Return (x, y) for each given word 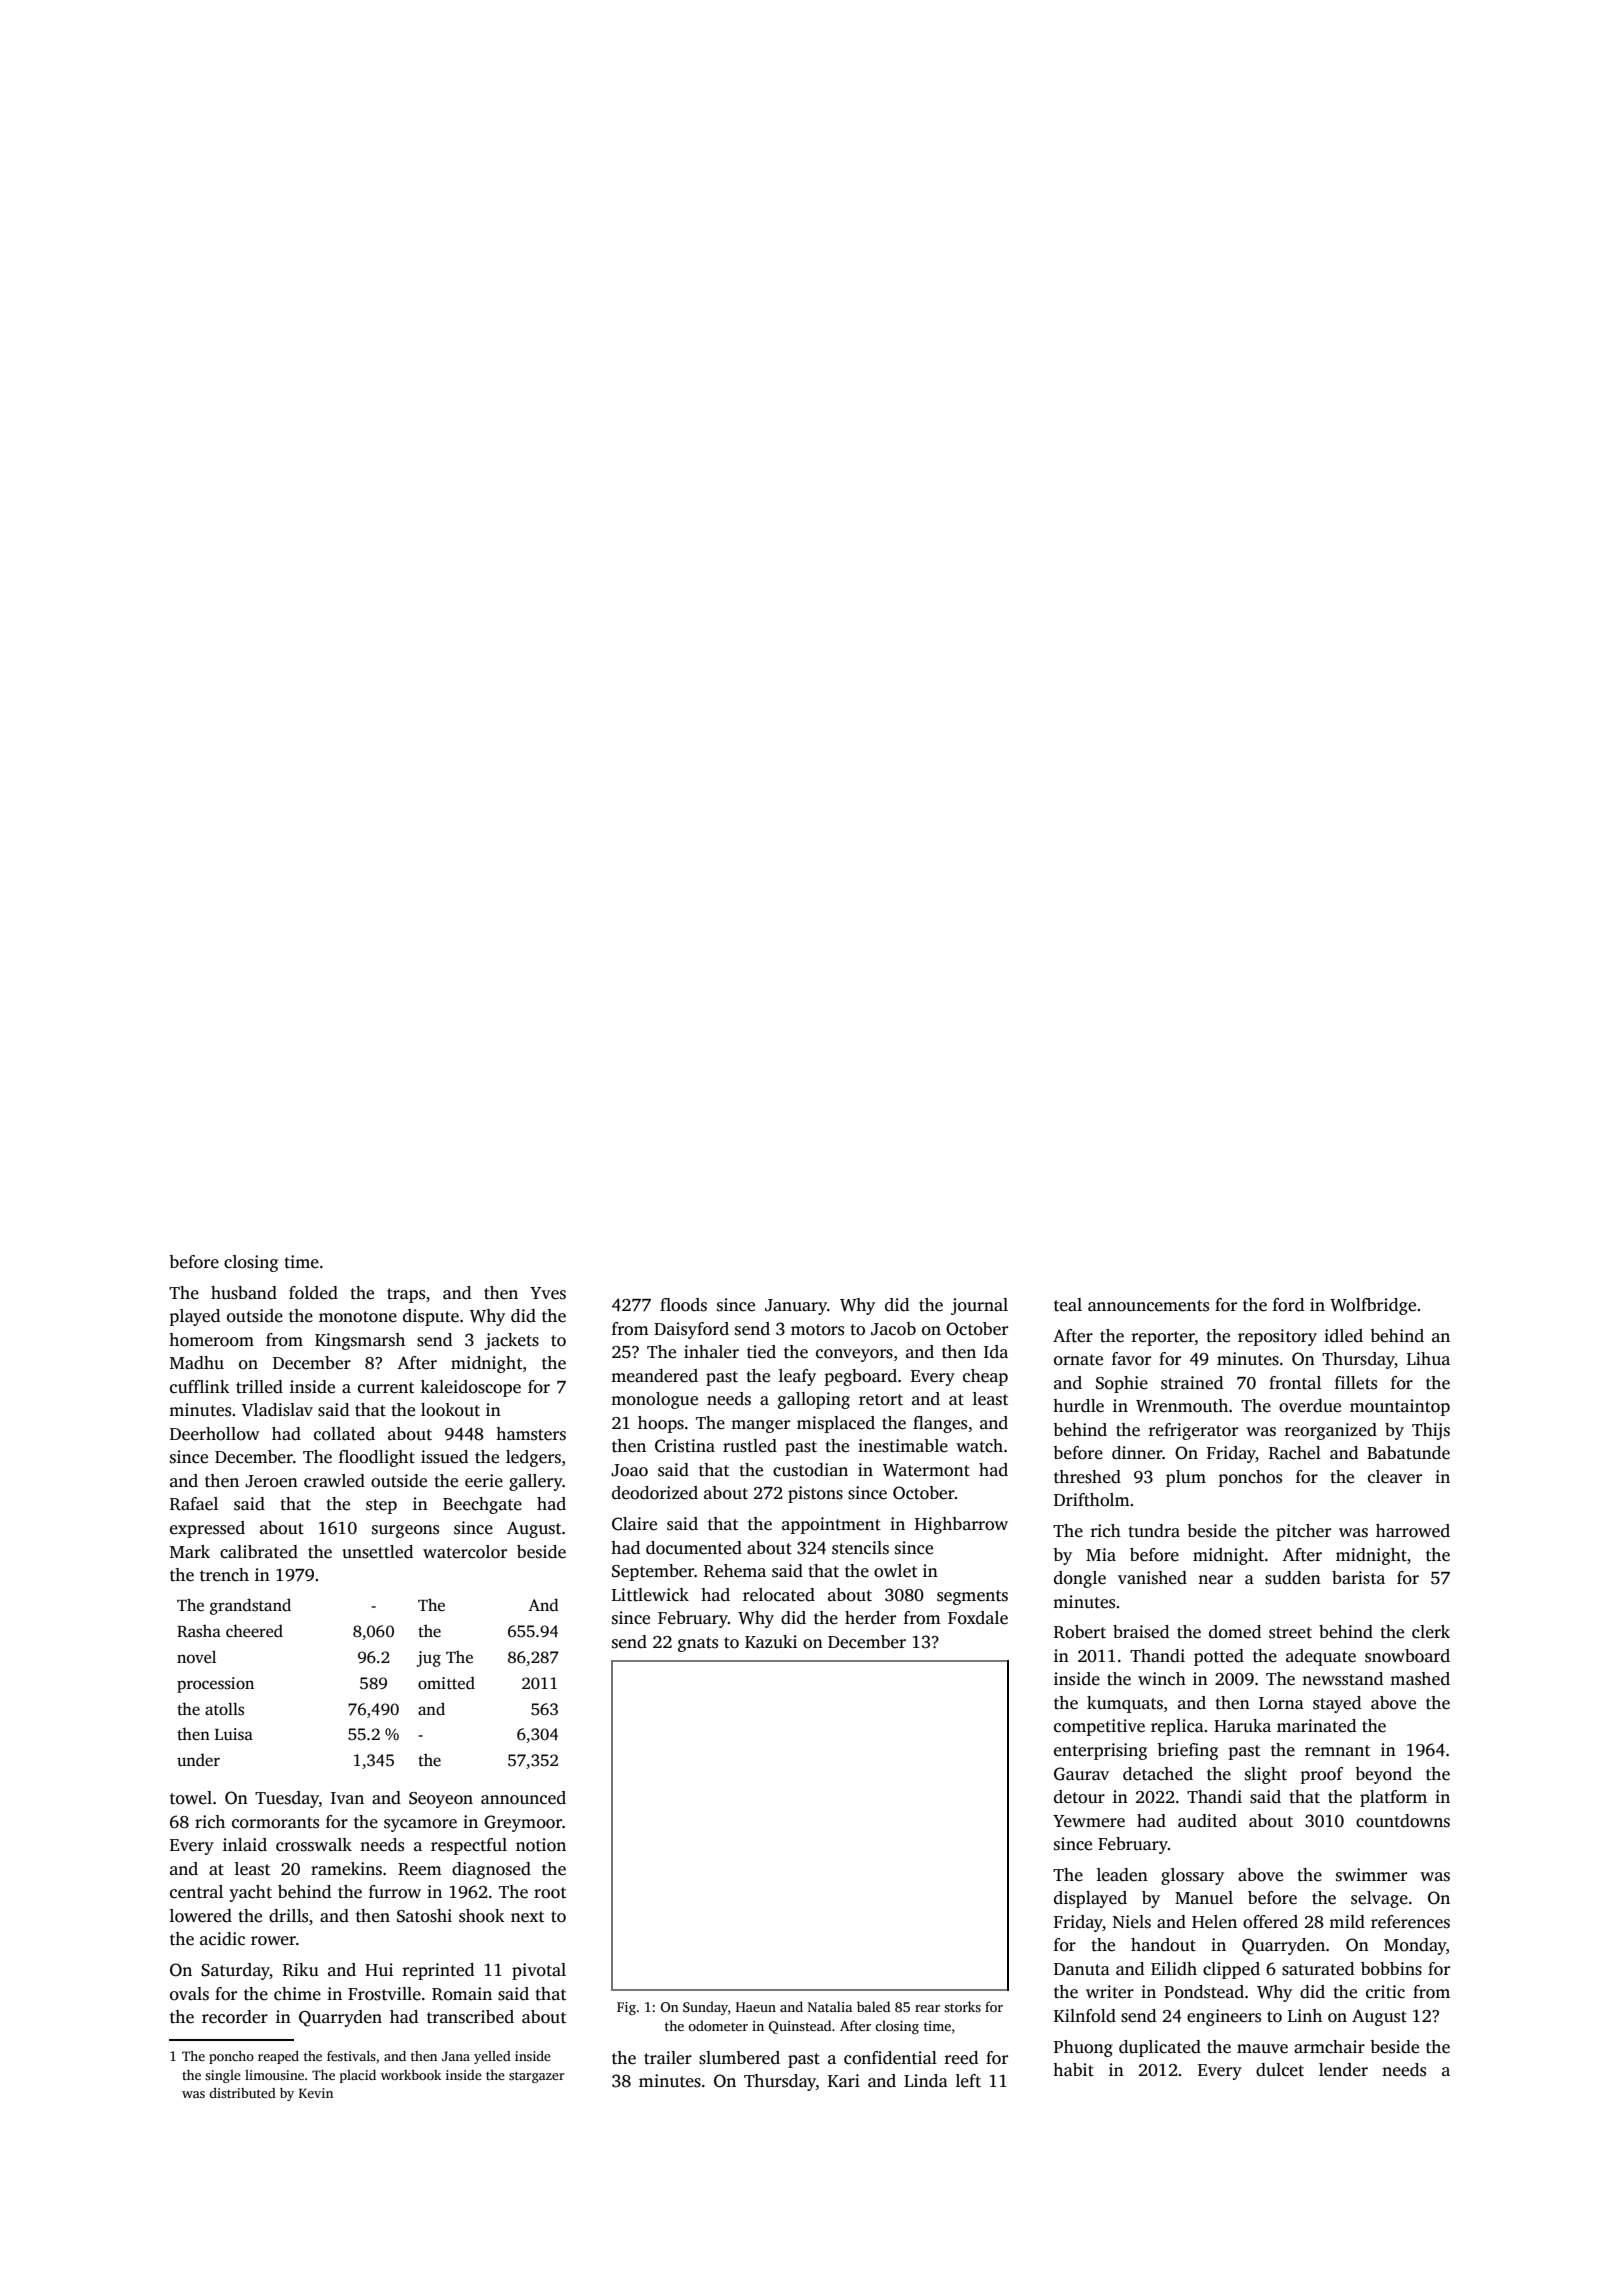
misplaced (836, 1424)
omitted (446, 1683)
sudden (1293, 1578)
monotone (358, 1317)
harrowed (1413, 1531)
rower (273, 1941)
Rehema (735, 1571)
